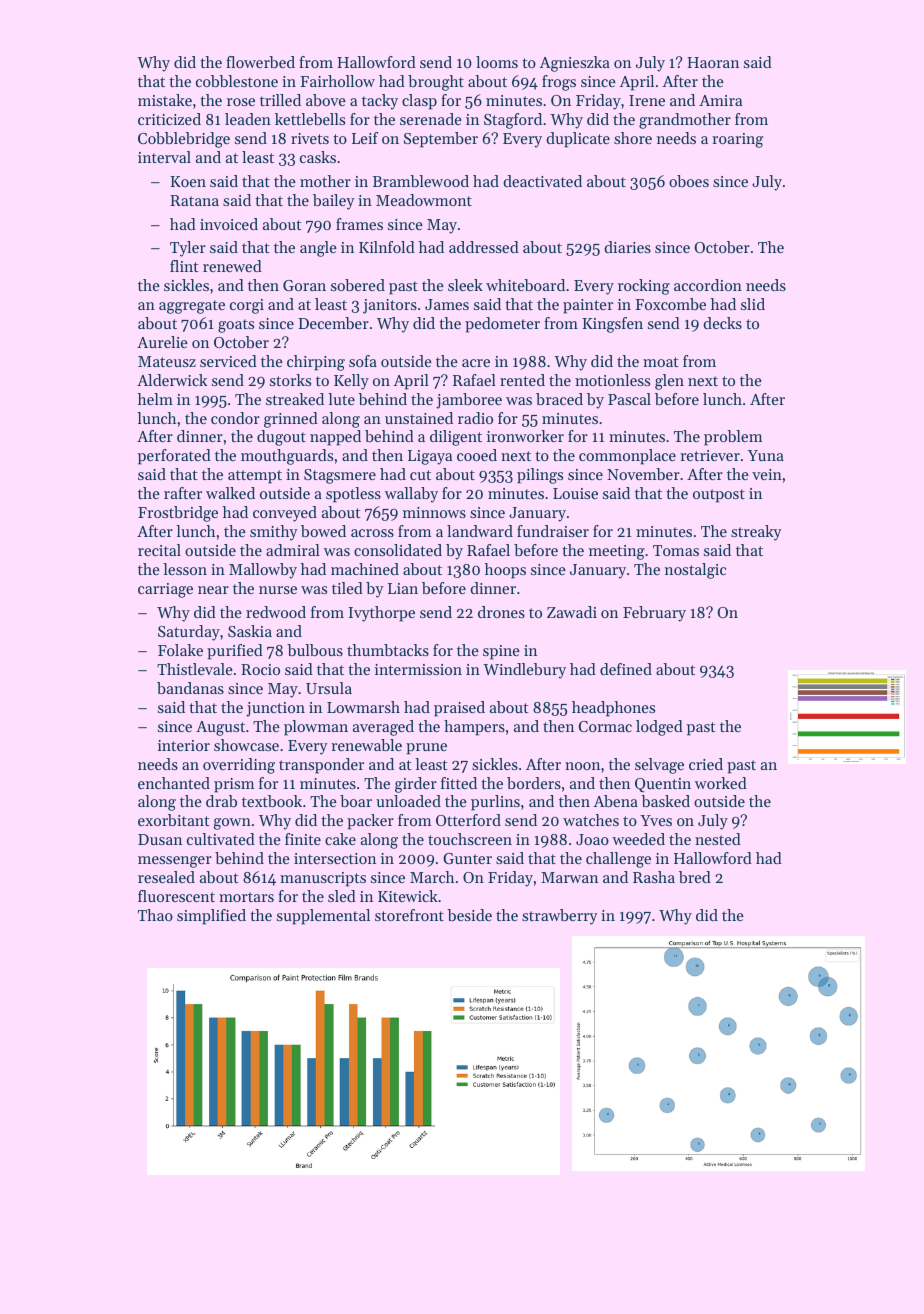  Describe the element at coordinates (165, 590) in the page. I see `carriage` at that location.
